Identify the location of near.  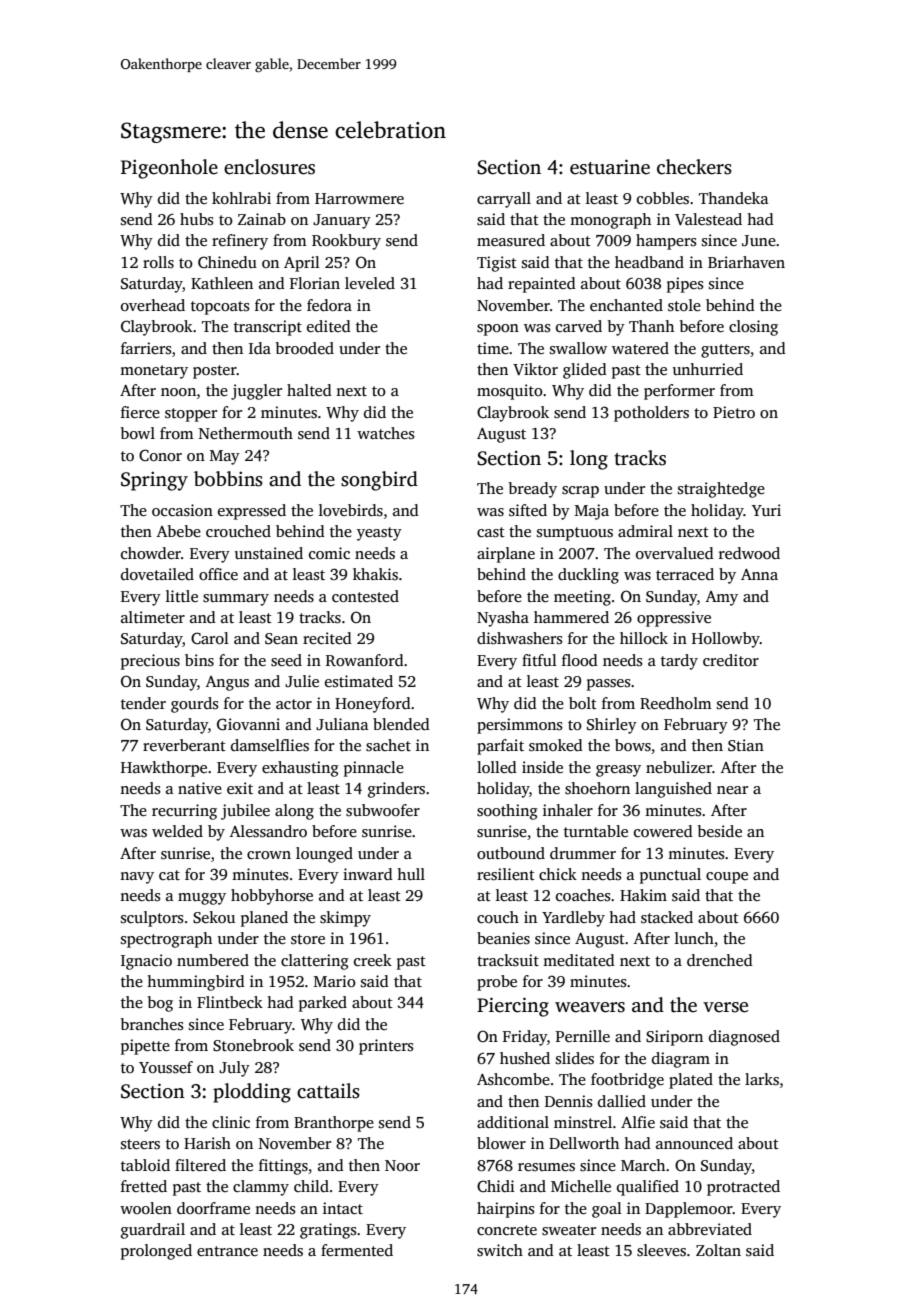
(732, 790).
